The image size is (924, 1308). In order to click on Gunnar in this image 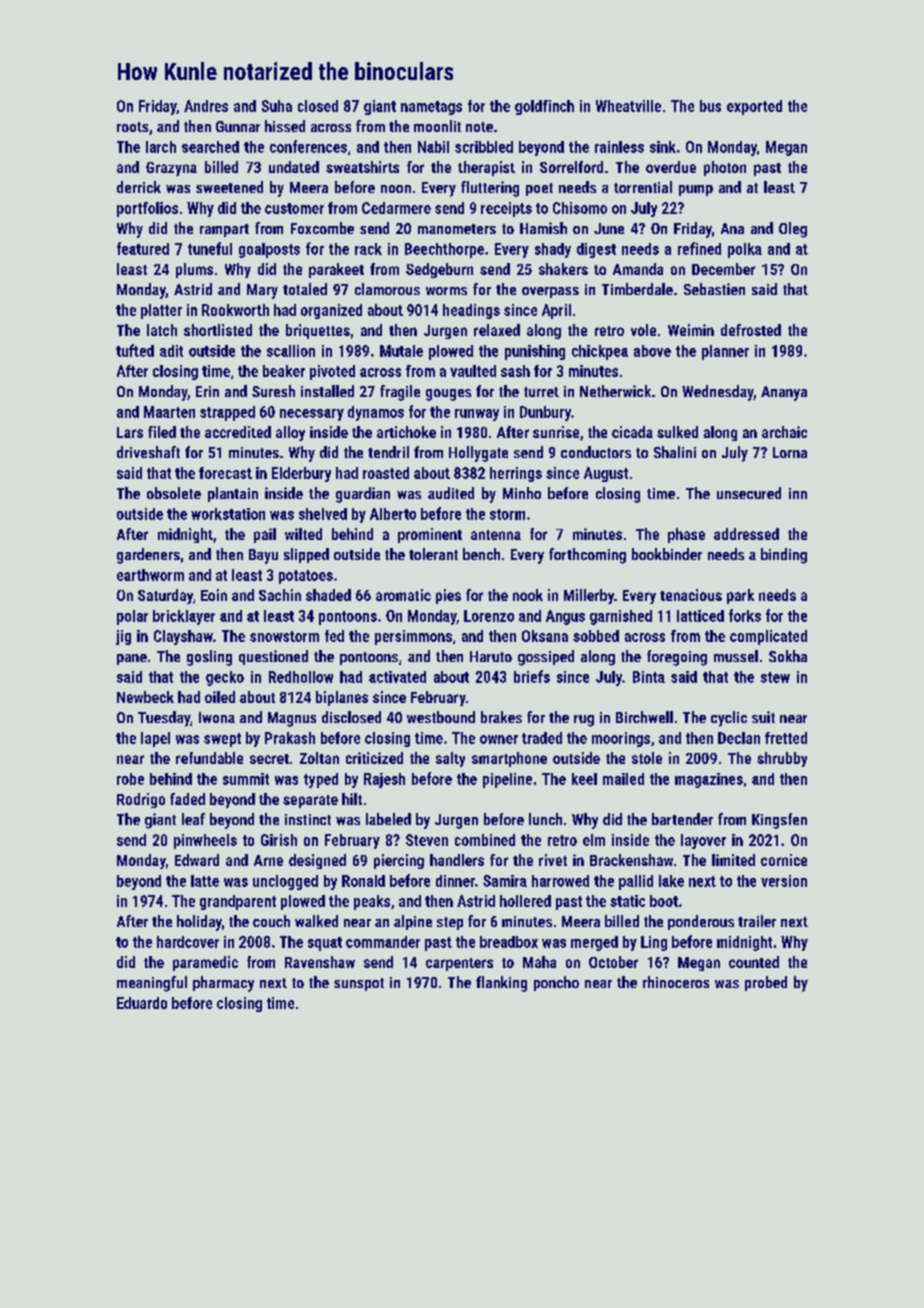, I will do `click(238, 126)`.
